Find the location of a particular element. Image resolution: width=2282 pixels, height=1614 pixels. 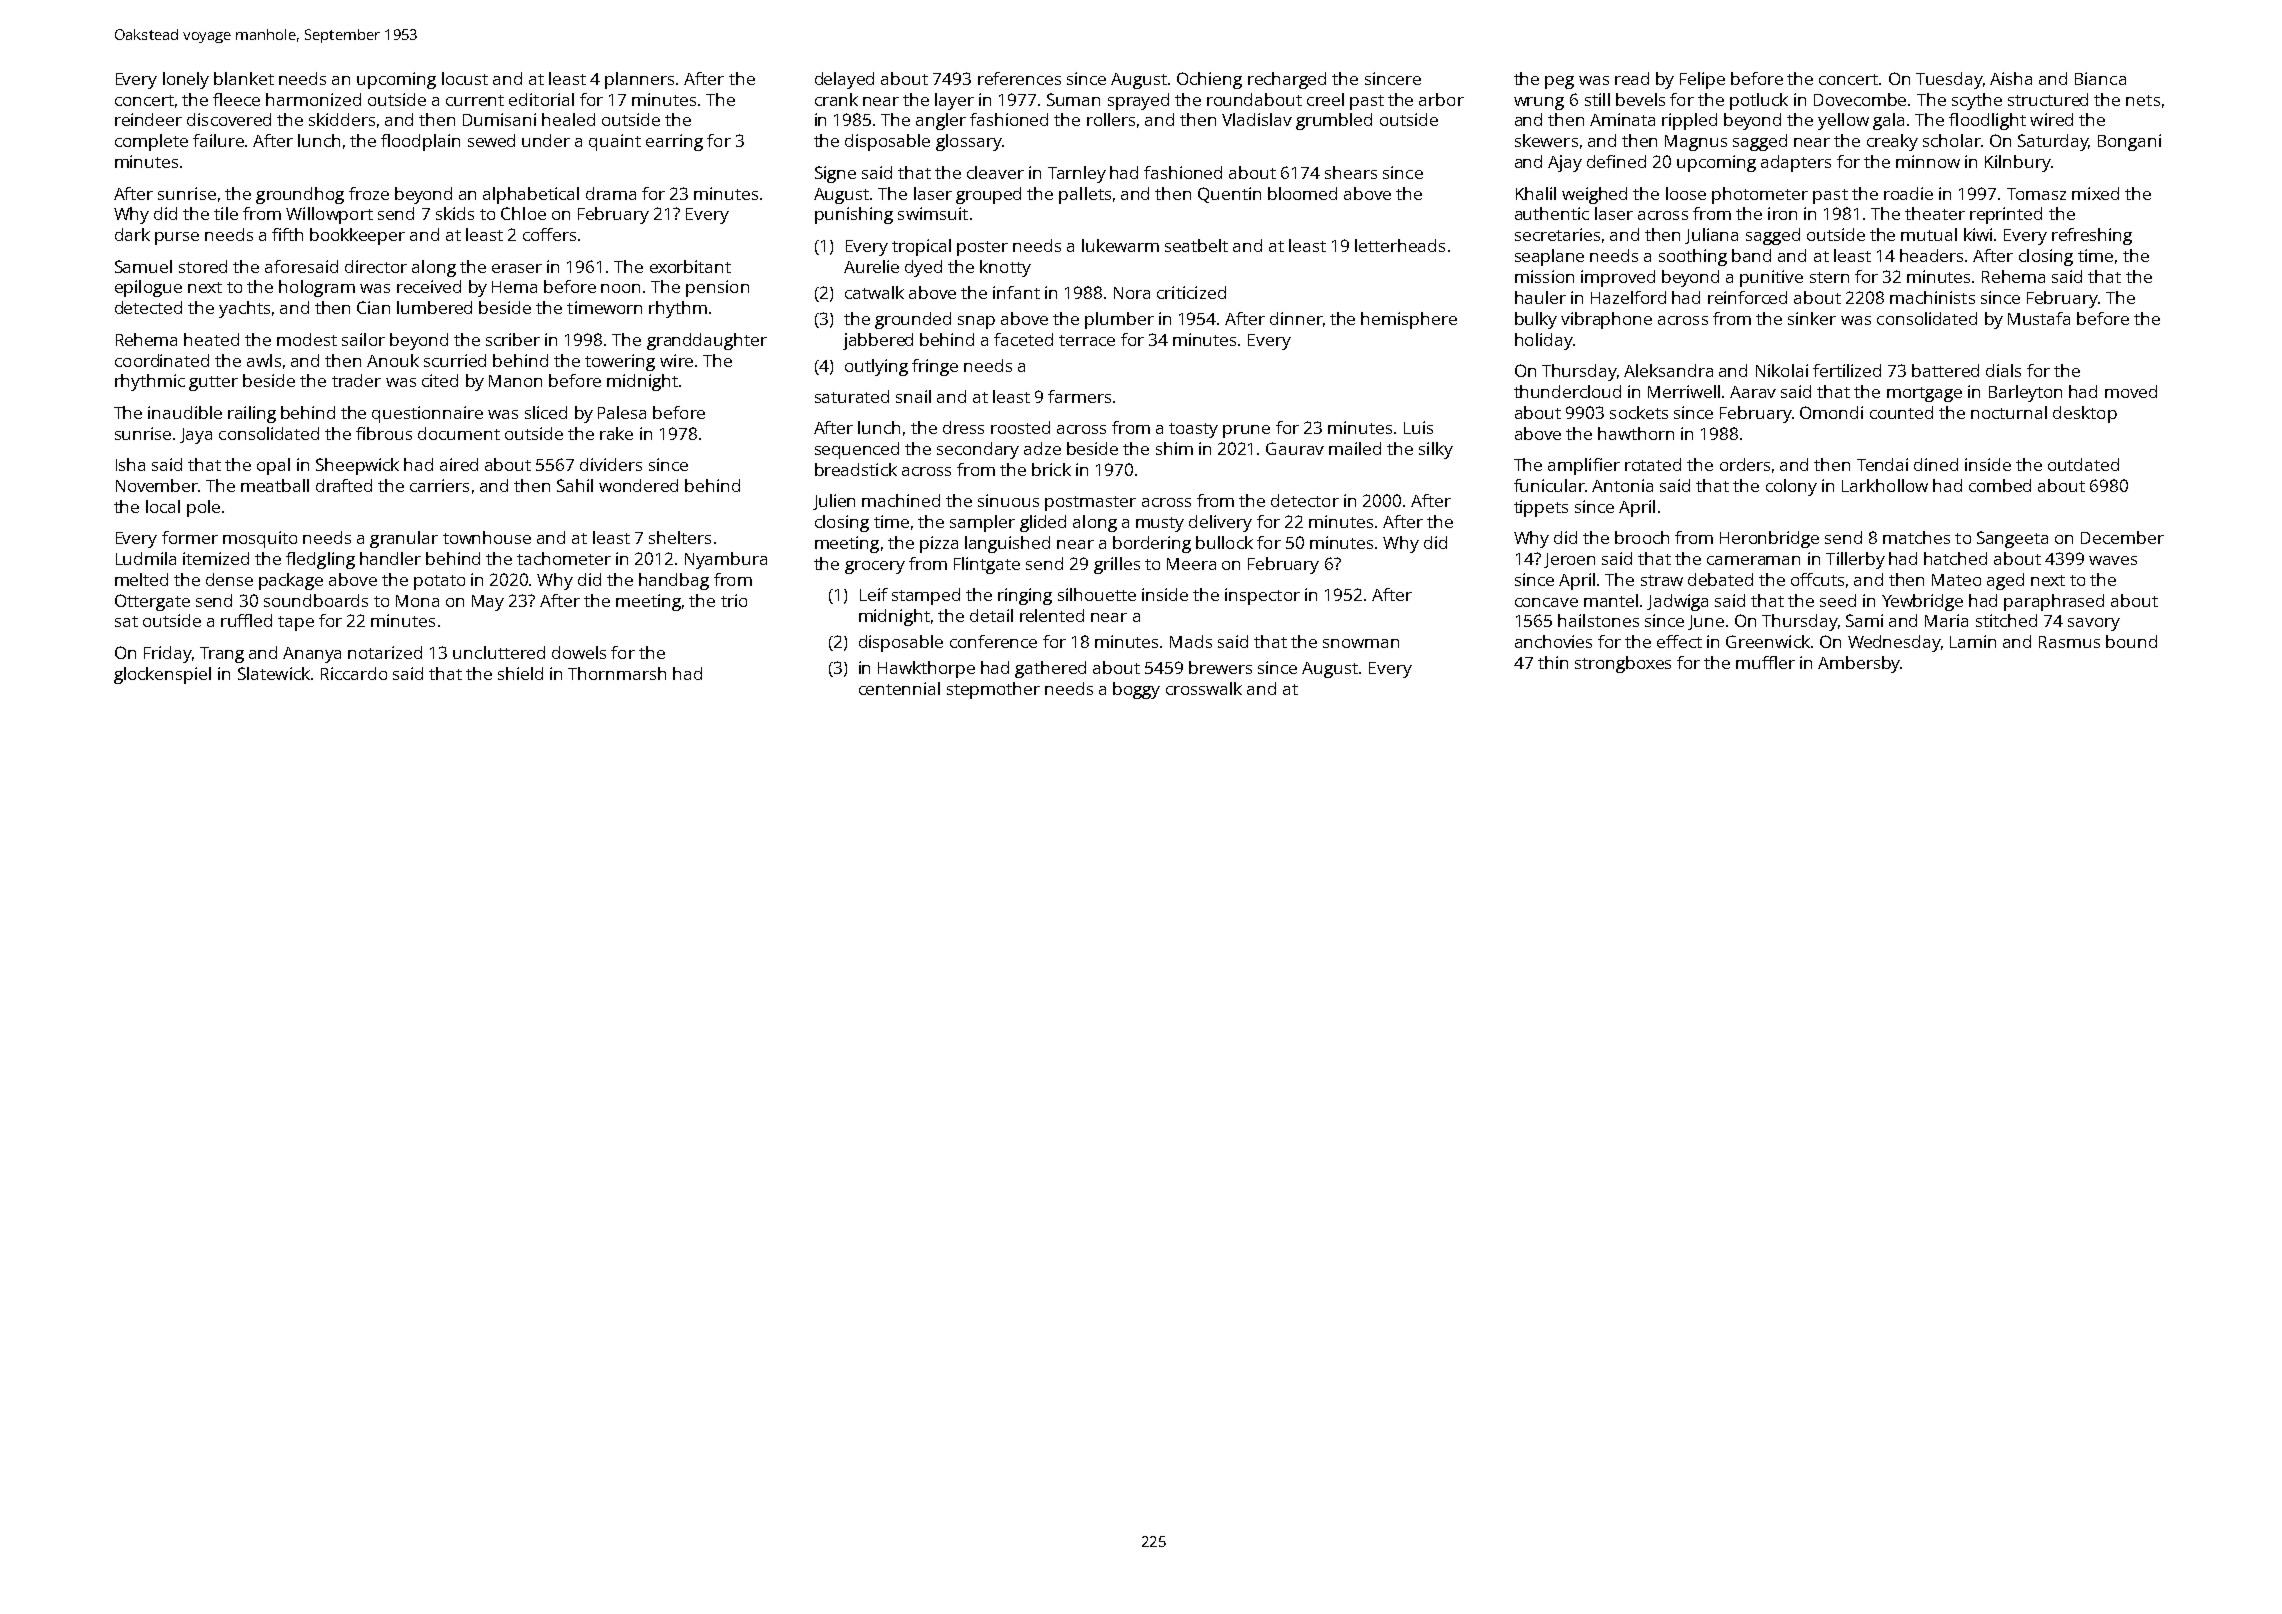

peg is located at coordinates (1559, 82).
